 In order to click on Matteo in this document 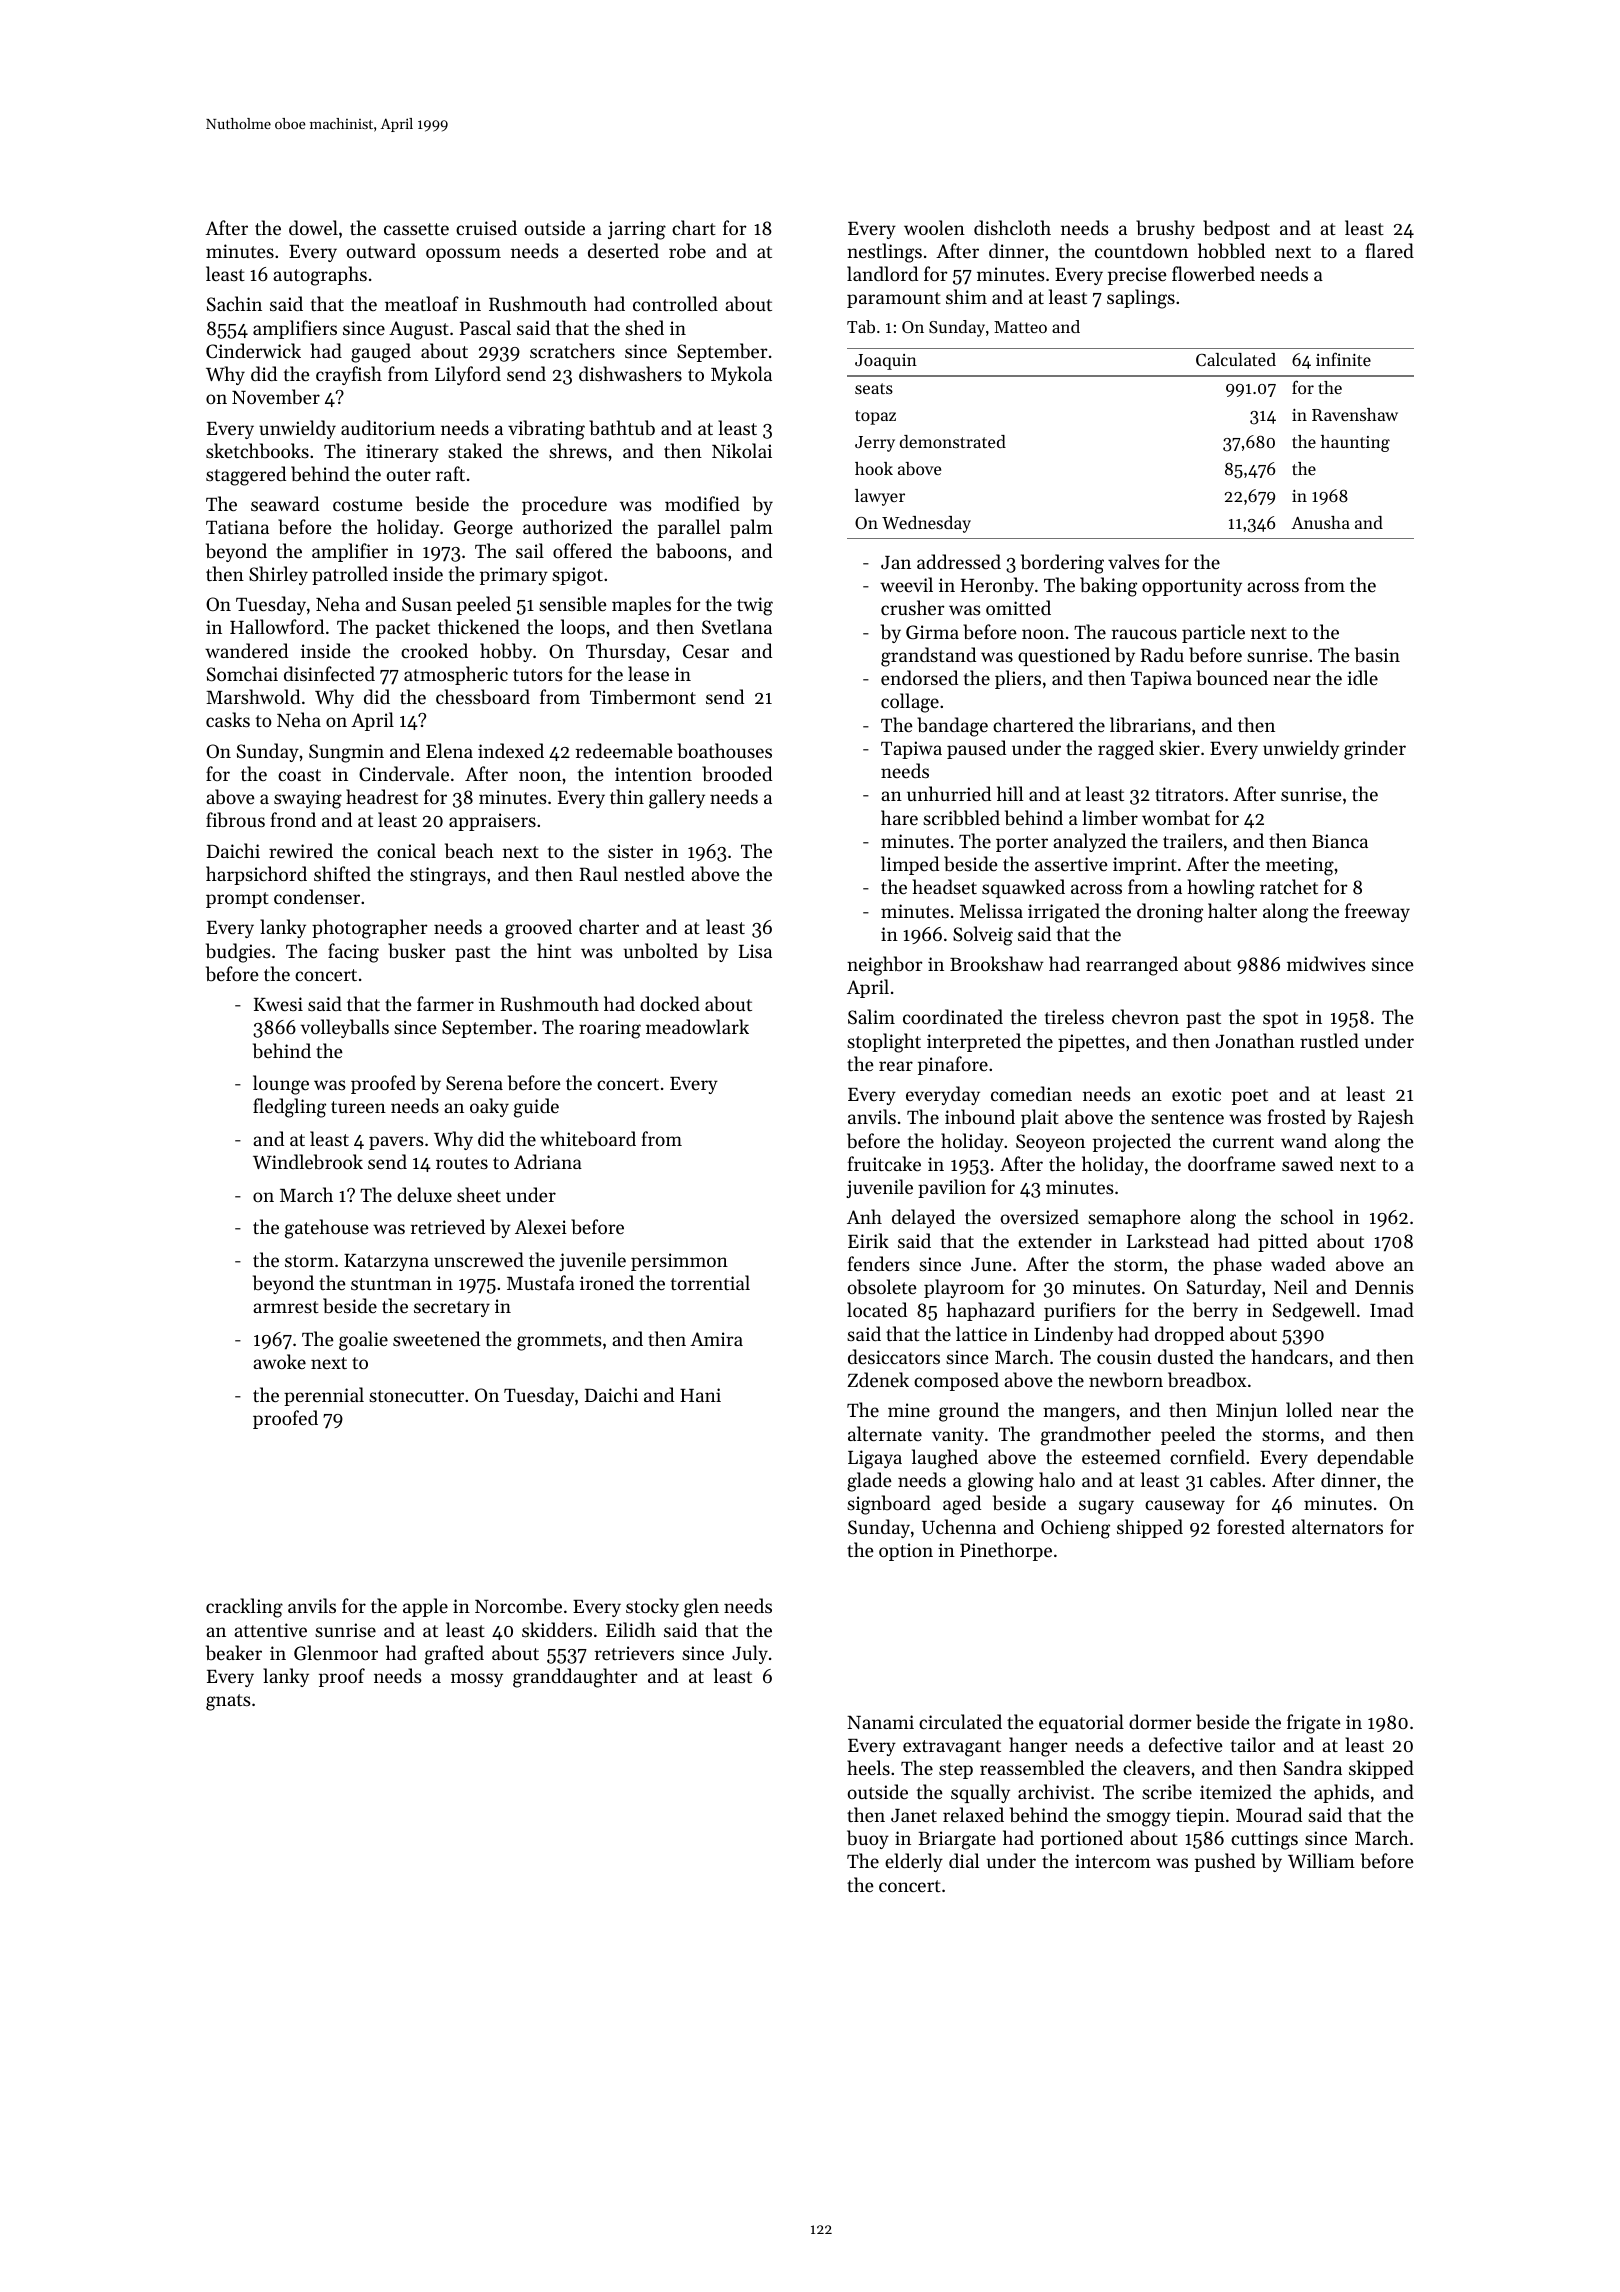, I will do `click(1020, 327)`.
